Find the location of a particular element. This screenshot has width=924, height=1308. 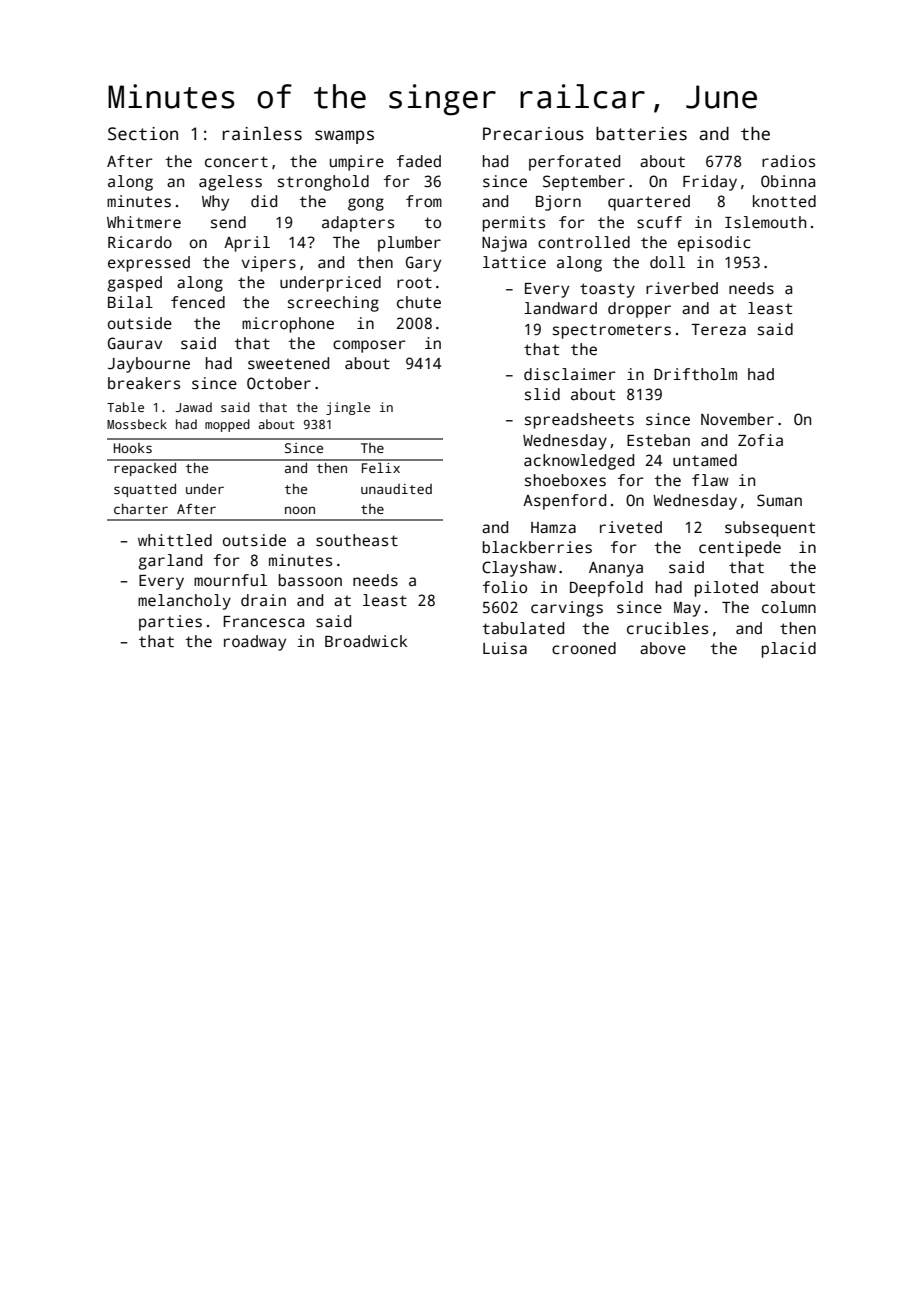

rainless is located at coordinates (262, 134).
